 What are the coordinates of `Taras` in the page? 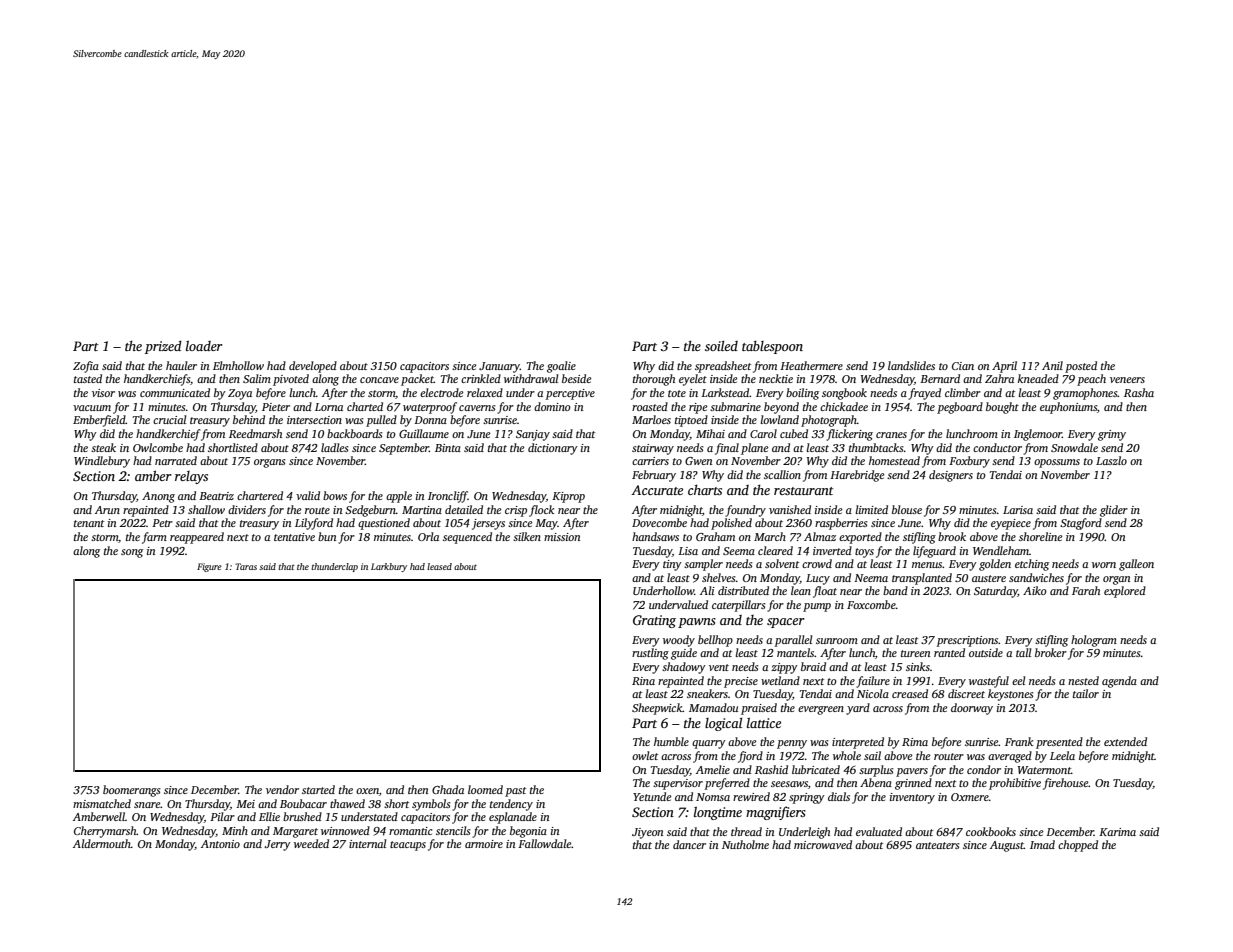 It's located at (246, 566).
